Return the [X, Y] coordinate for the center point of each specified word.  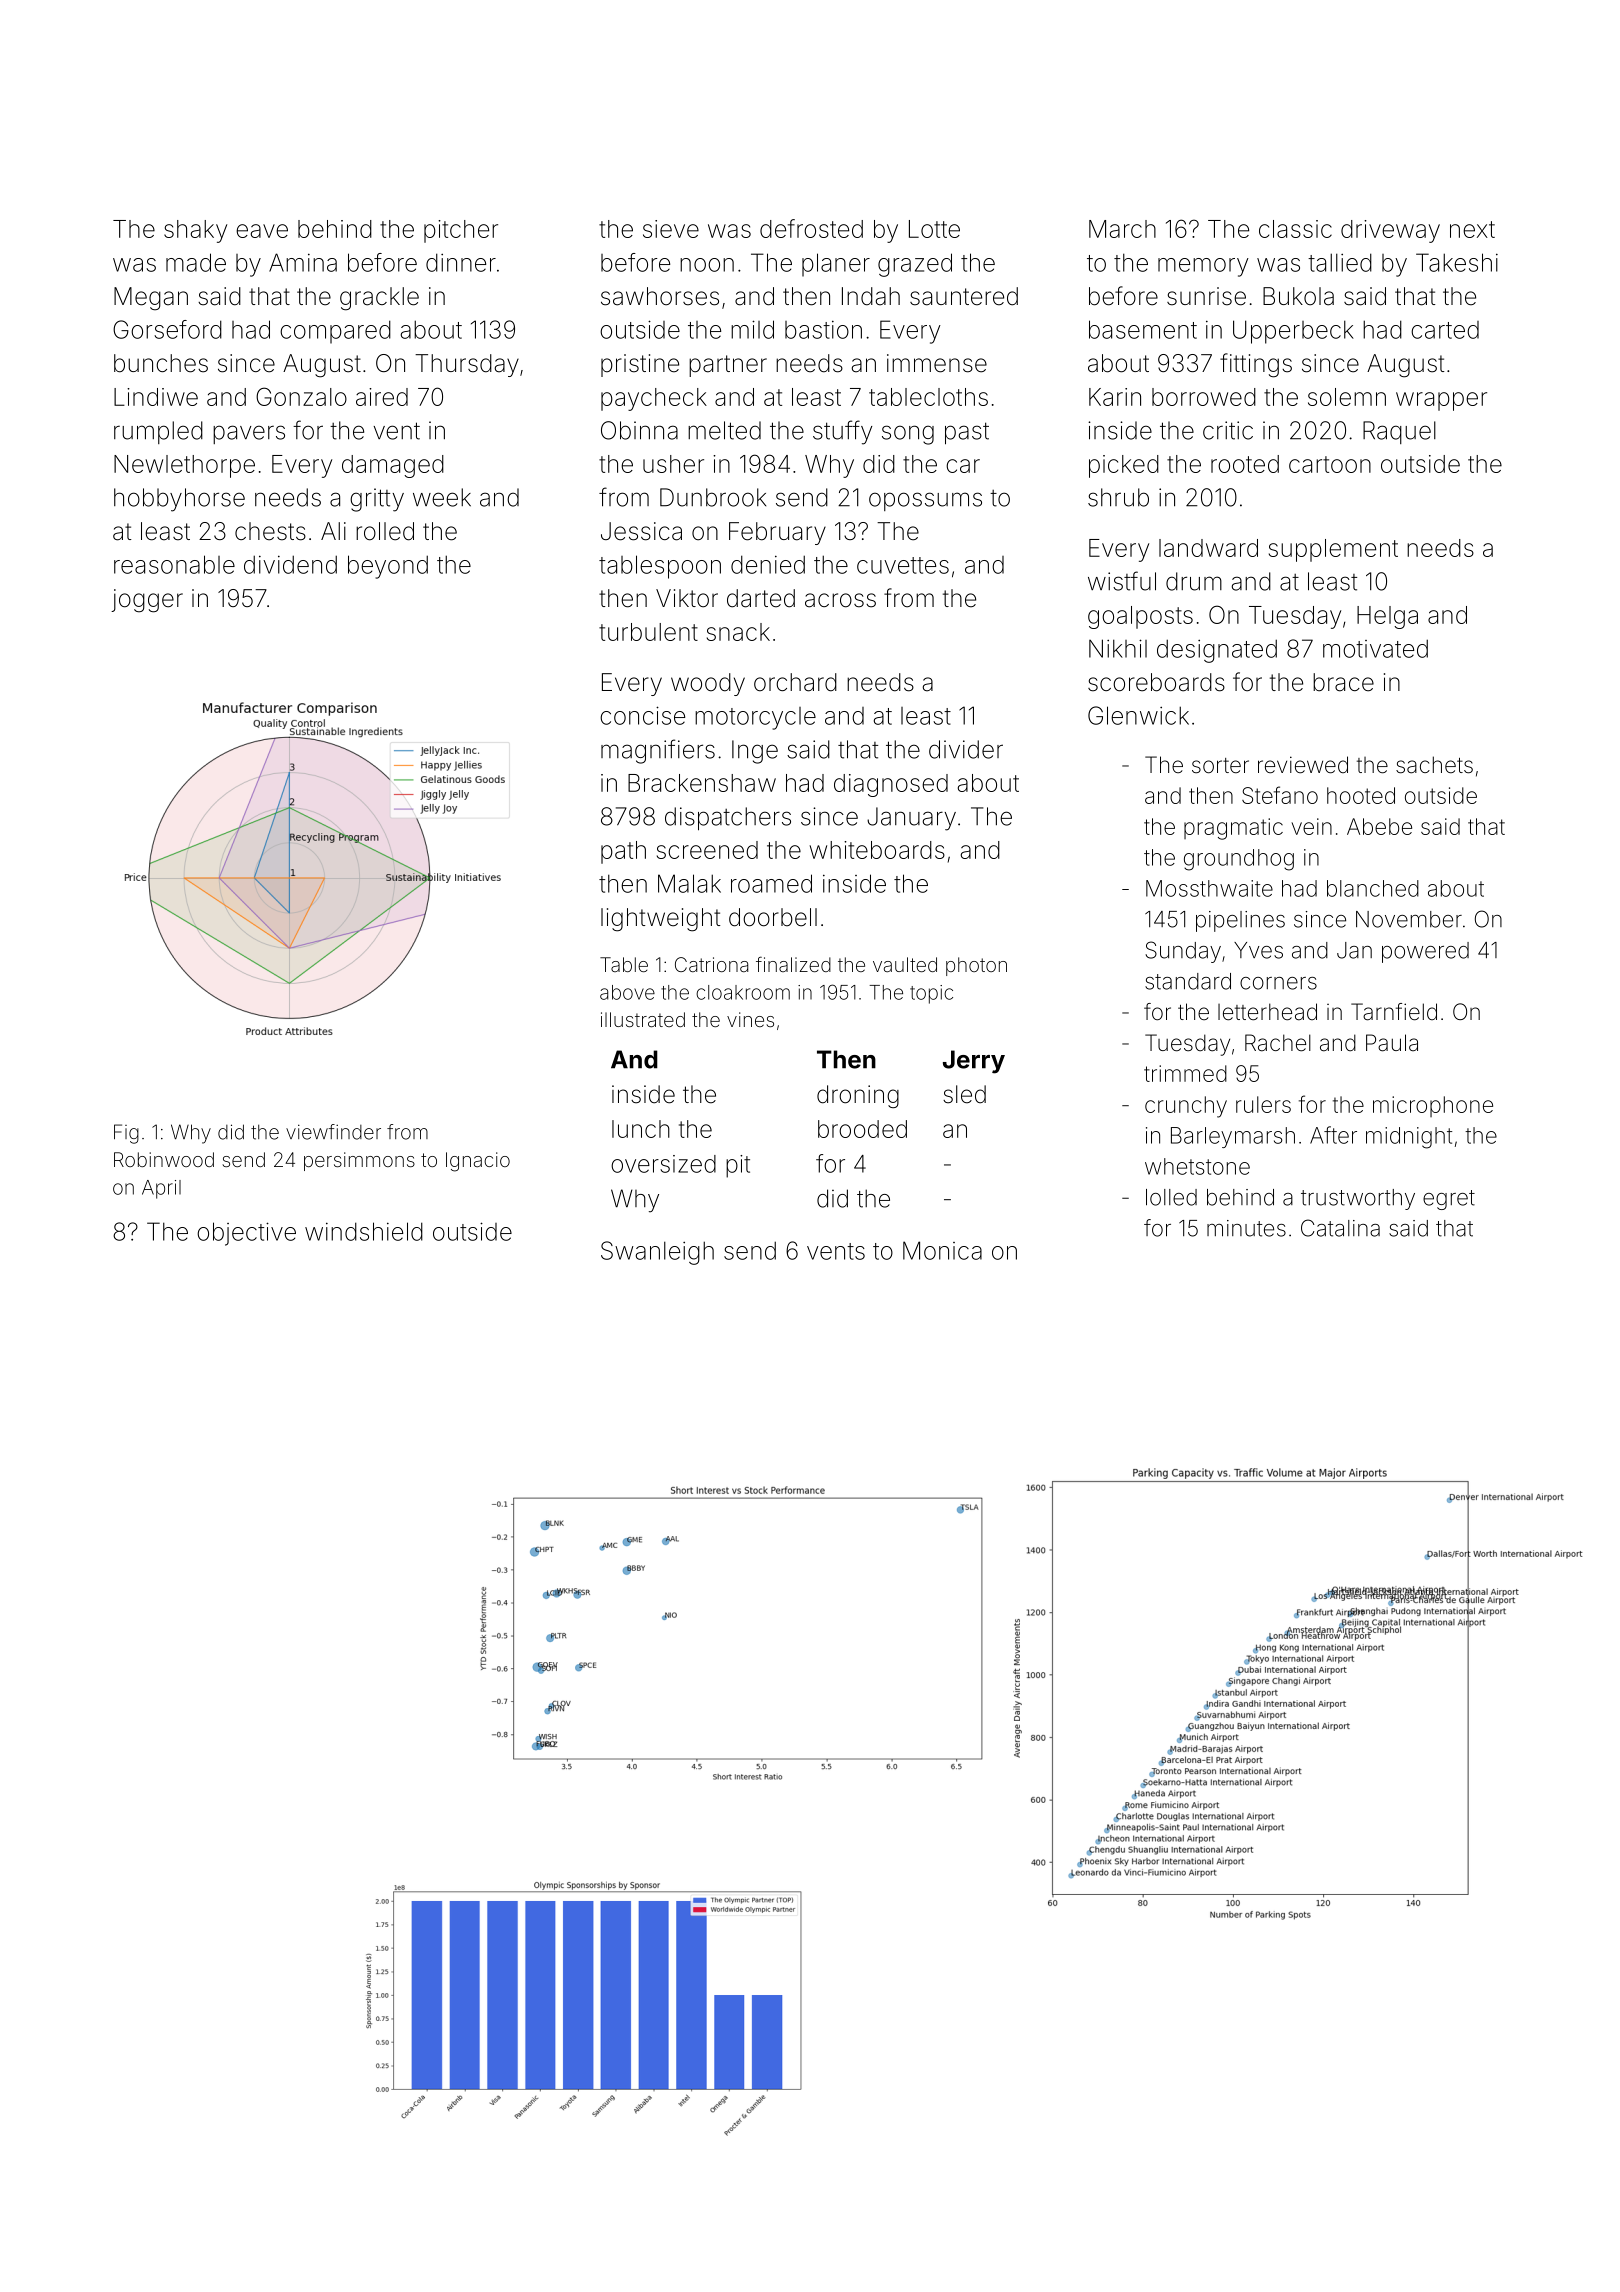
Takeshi [1457, 262]
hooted [1361, 795]
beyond [388, 567]
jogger [147, 601]
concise [642, 715]
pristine [640, 365]
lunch [641, 1129]
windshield [364, 1231]
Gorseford [167, 329]
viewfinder [333, 1132]
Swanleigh [657, 1253]
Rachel [1278, 1043]
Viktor [687, 598]
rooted [1245, 464]
